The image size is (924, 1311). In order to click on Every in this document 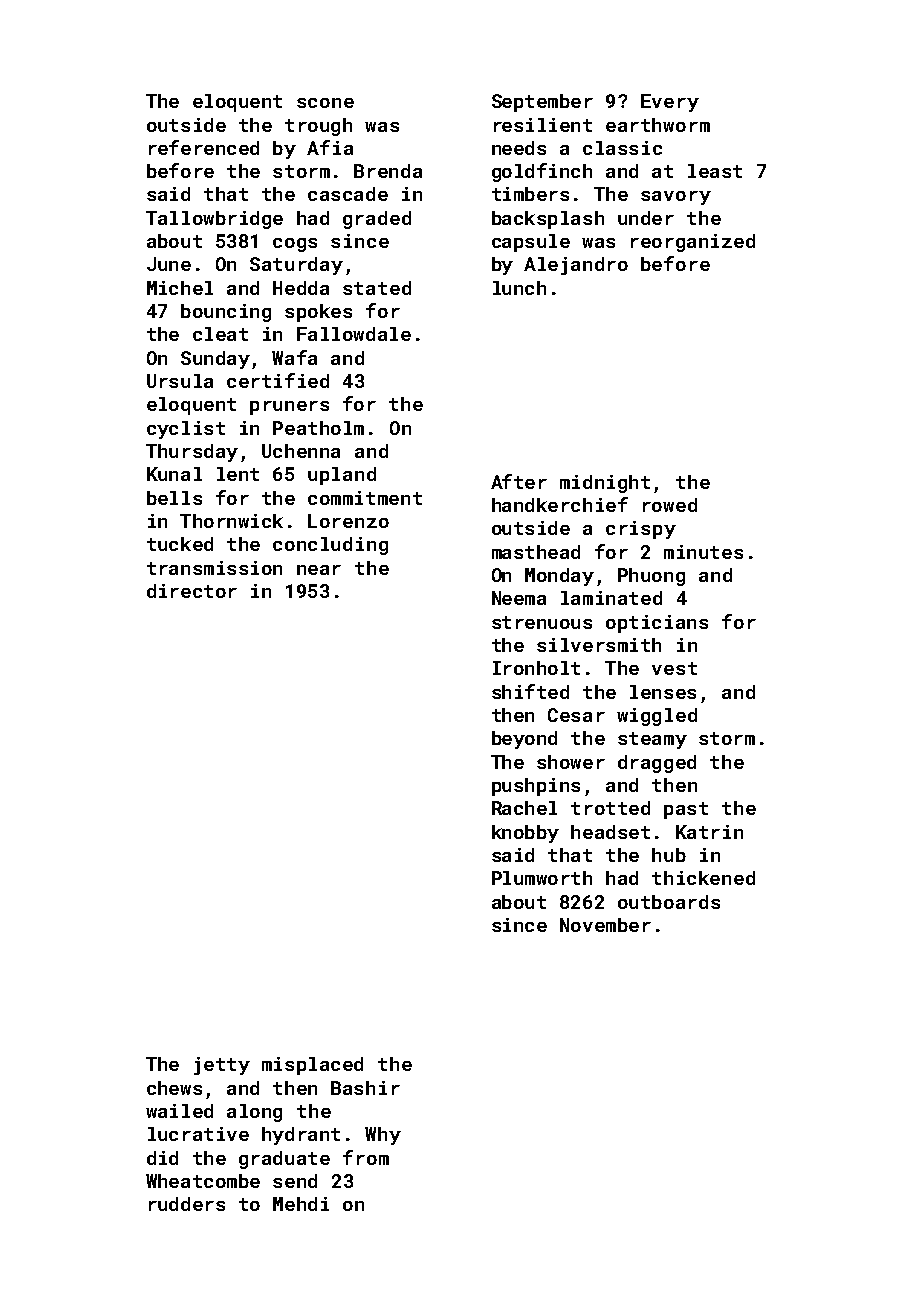, I will do `click(670, 103)`.
